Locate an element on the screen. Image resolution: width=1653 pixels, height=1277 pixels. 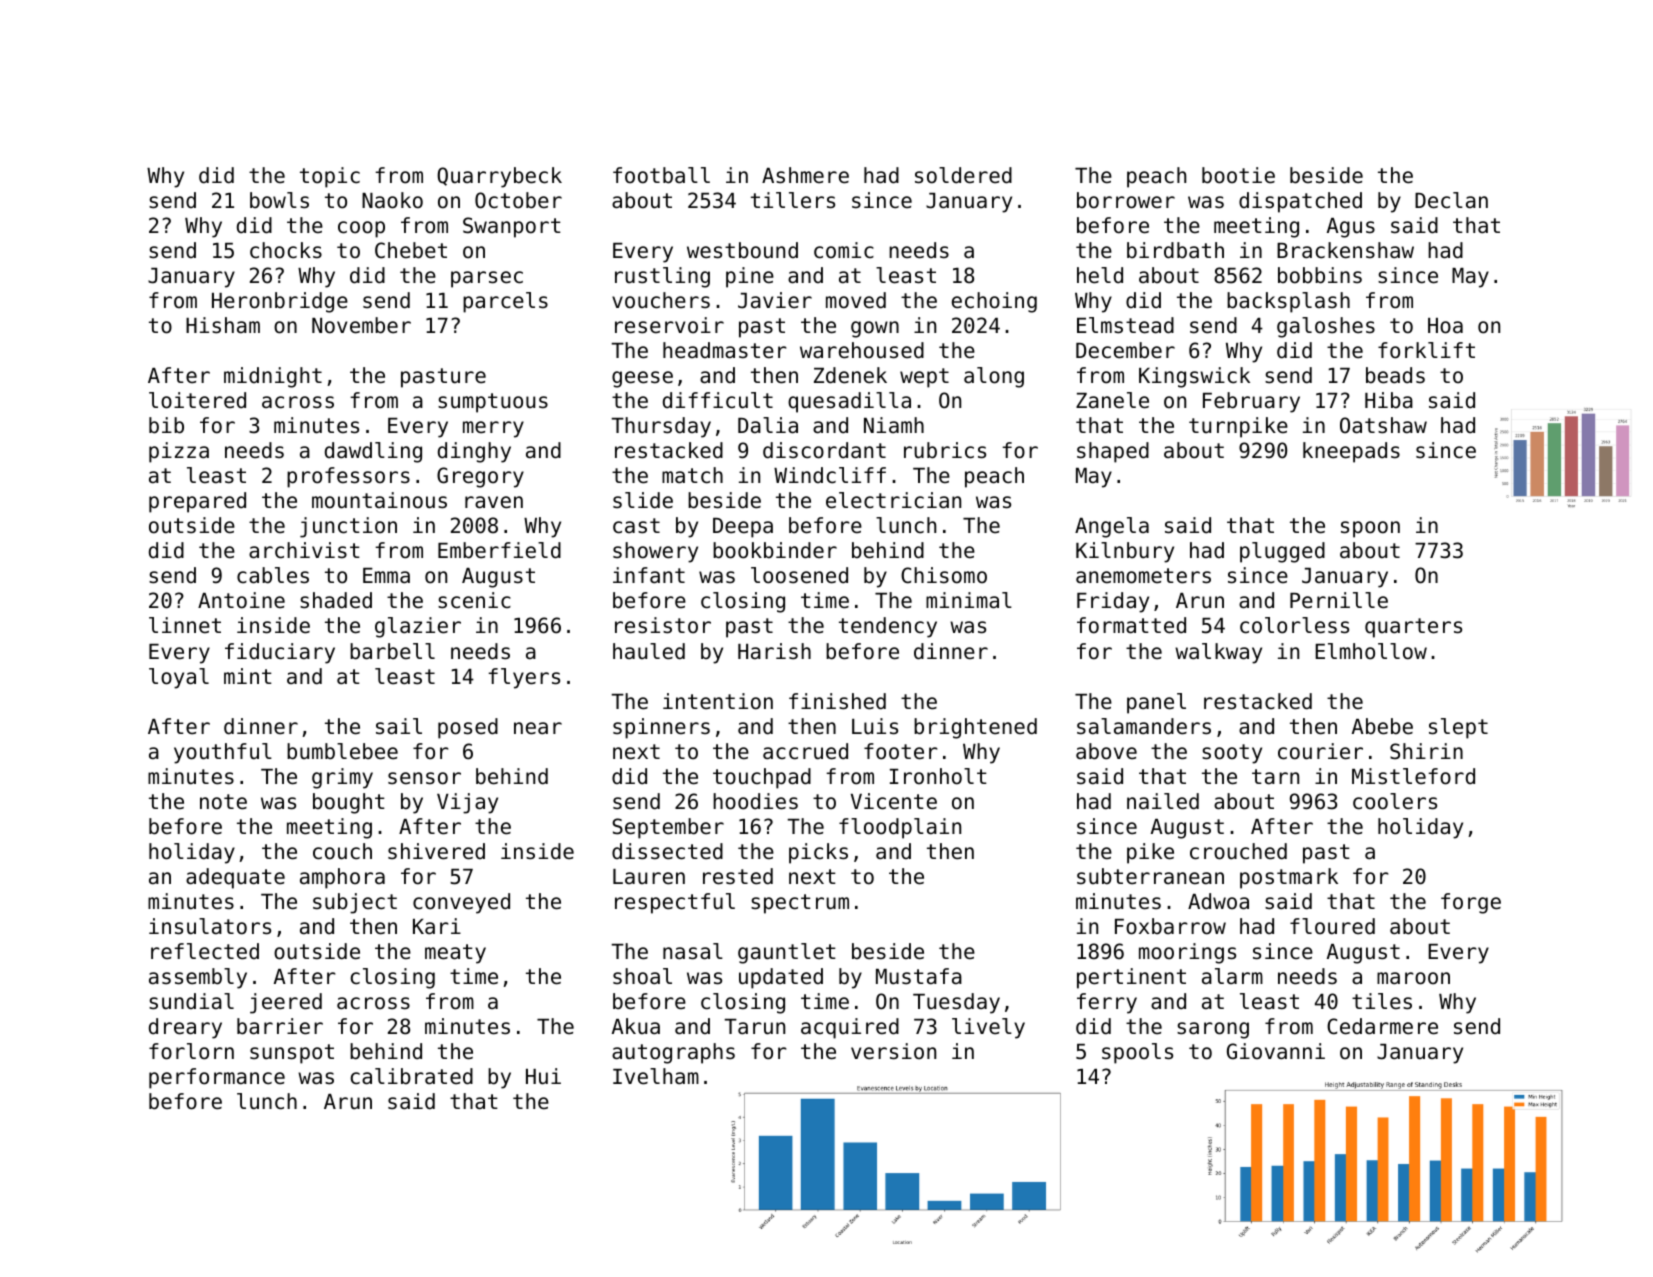
Emma is located at coordinates (386, 576).
